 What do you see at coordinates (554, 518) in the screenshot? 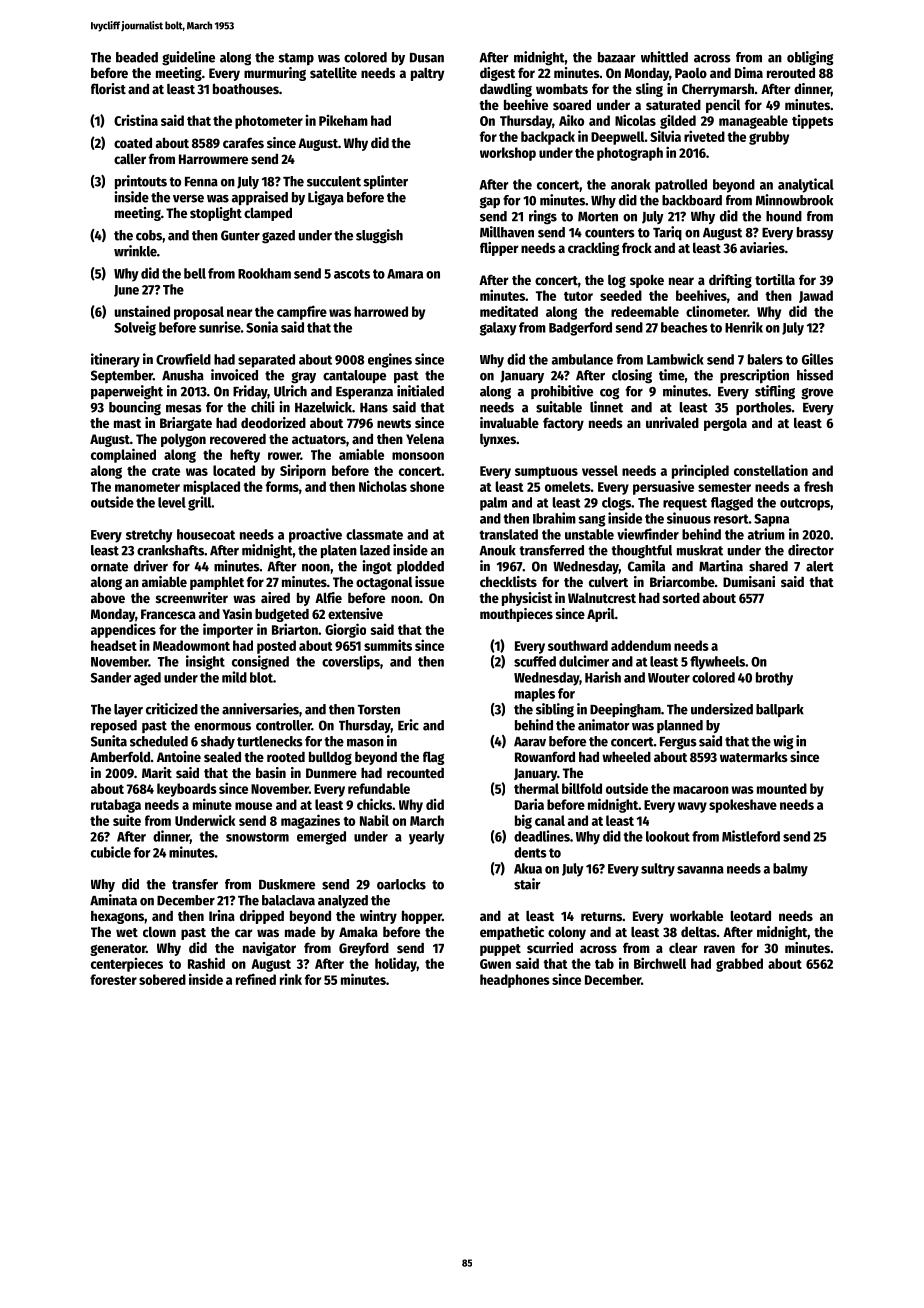
I see `Ibrahim` at bounding box center [554, 518].
